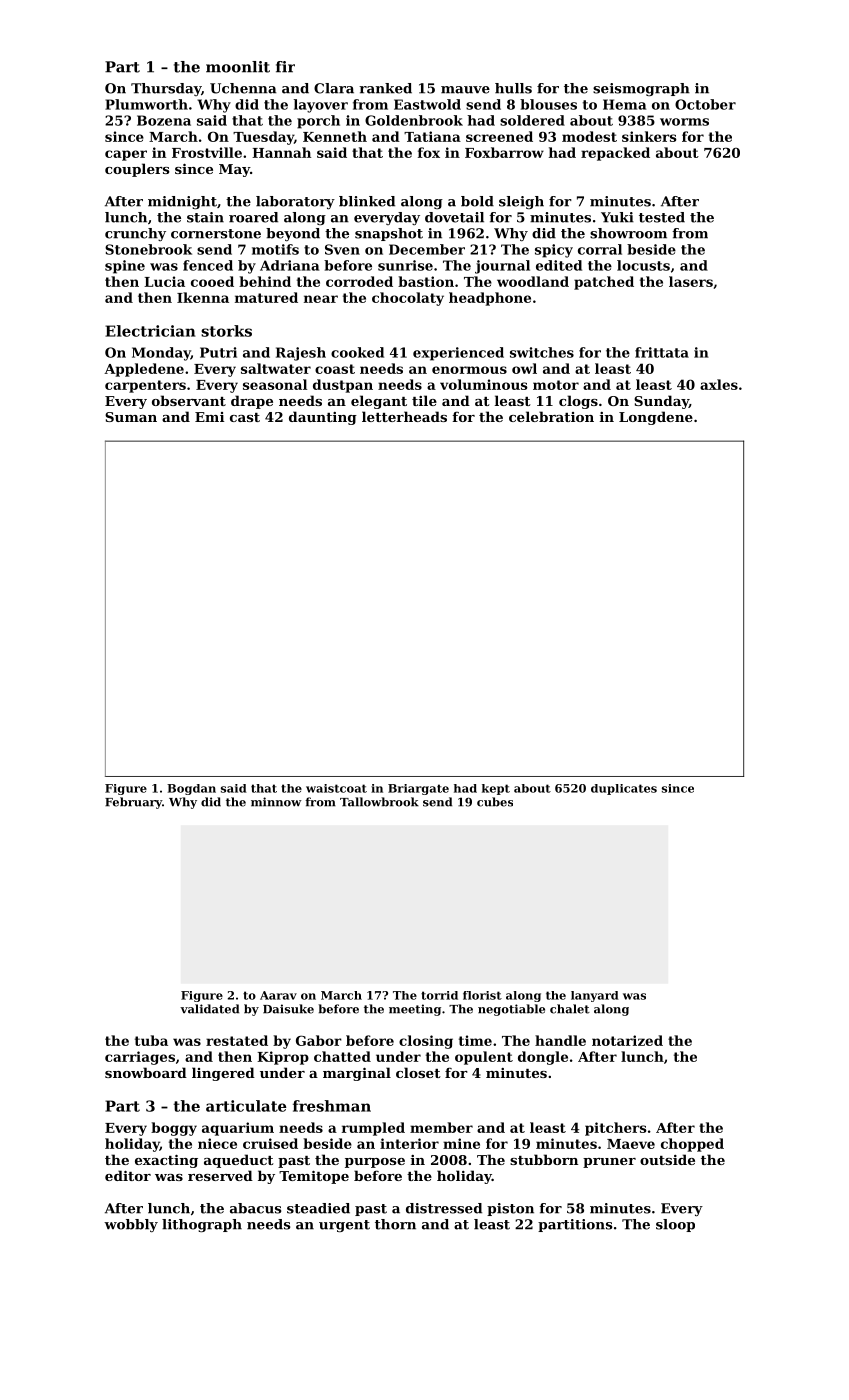 The width and height of the image is (849, 1400). Describe the element at coordinates (266, 297) in the image. I see `matured` at that location.
